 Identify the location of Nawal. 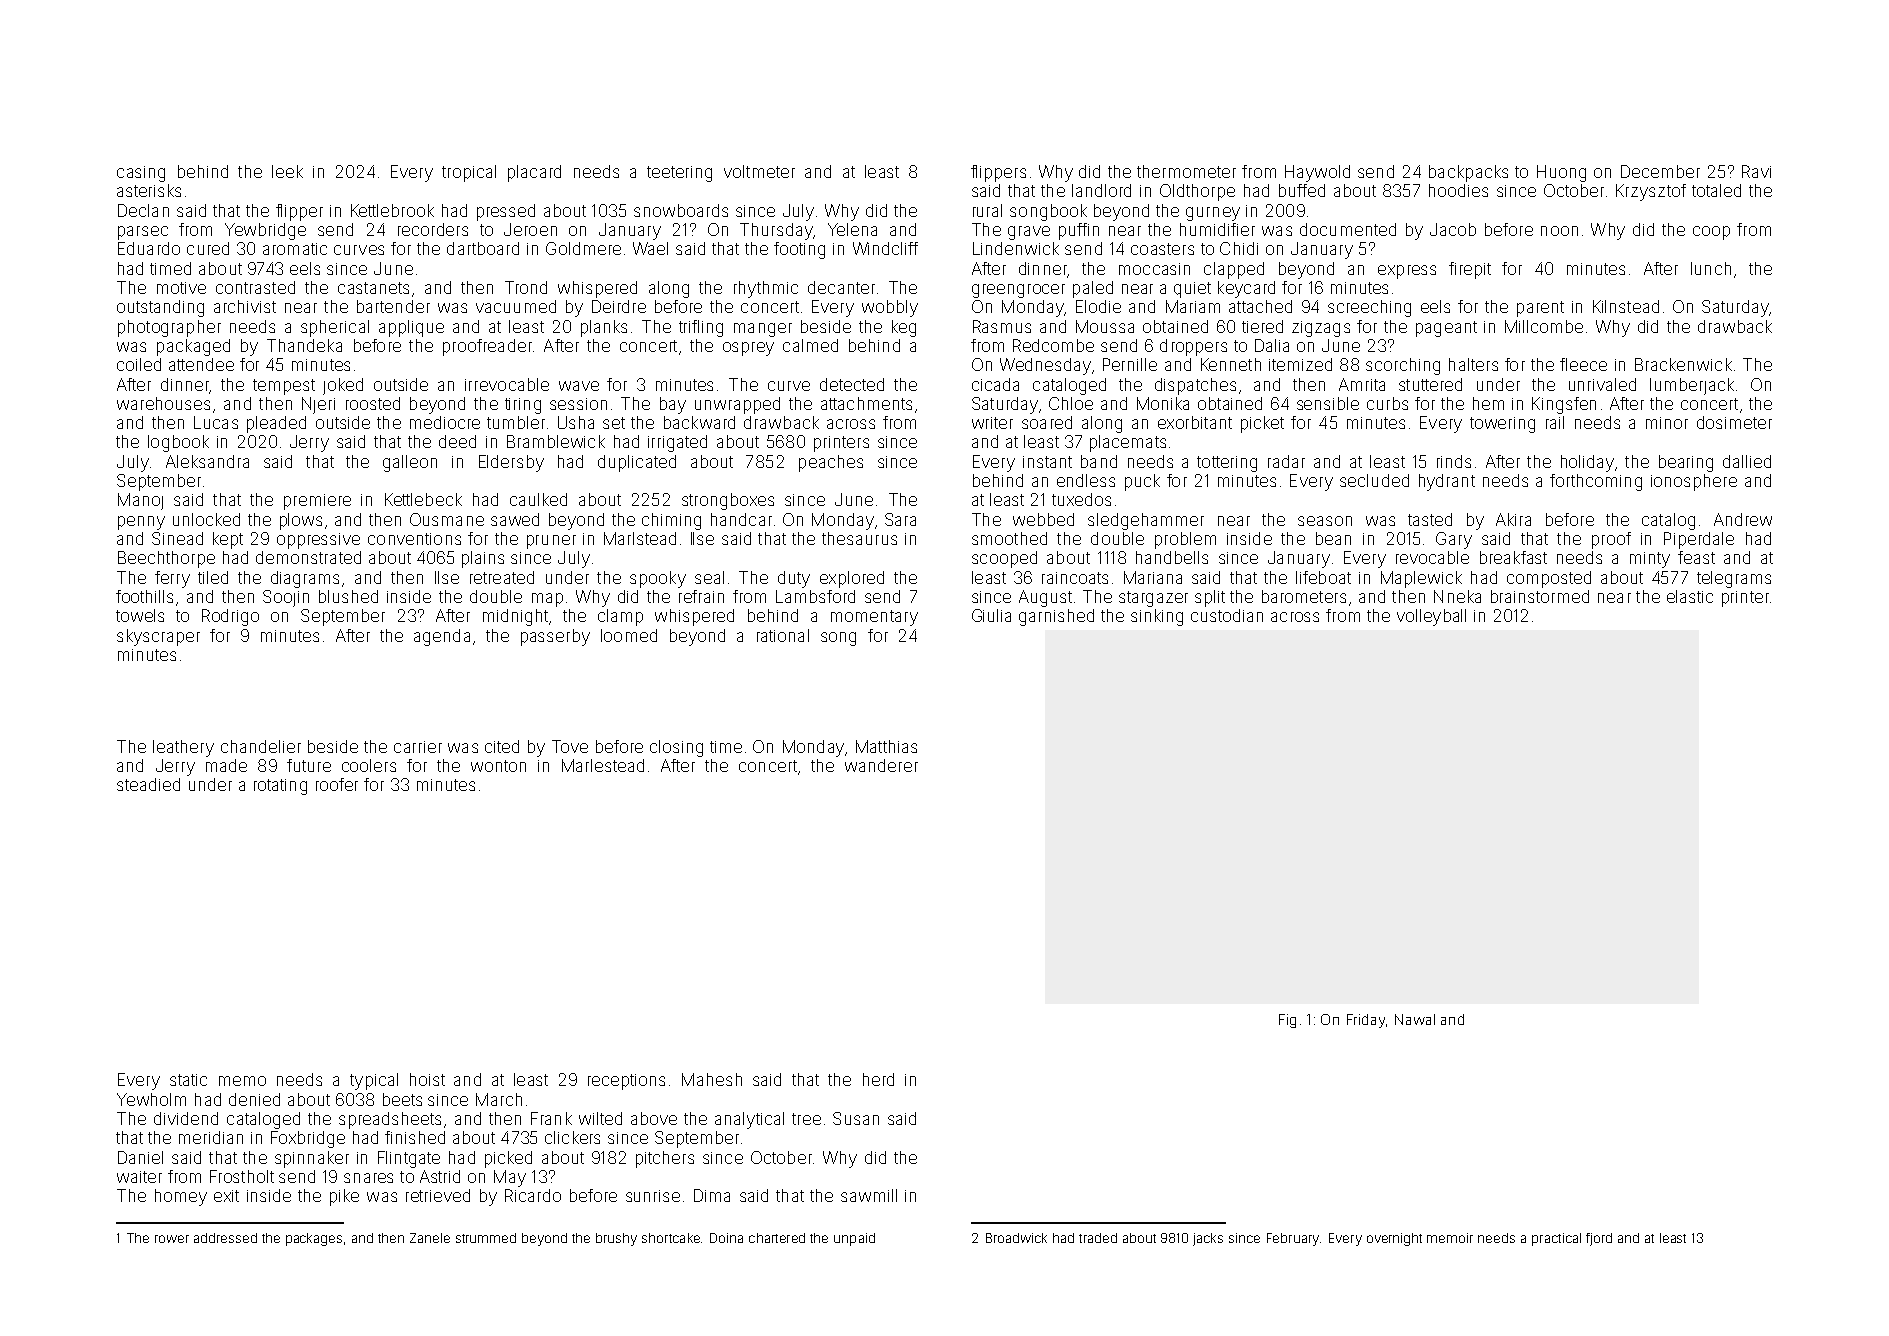
(1415, 1019).
